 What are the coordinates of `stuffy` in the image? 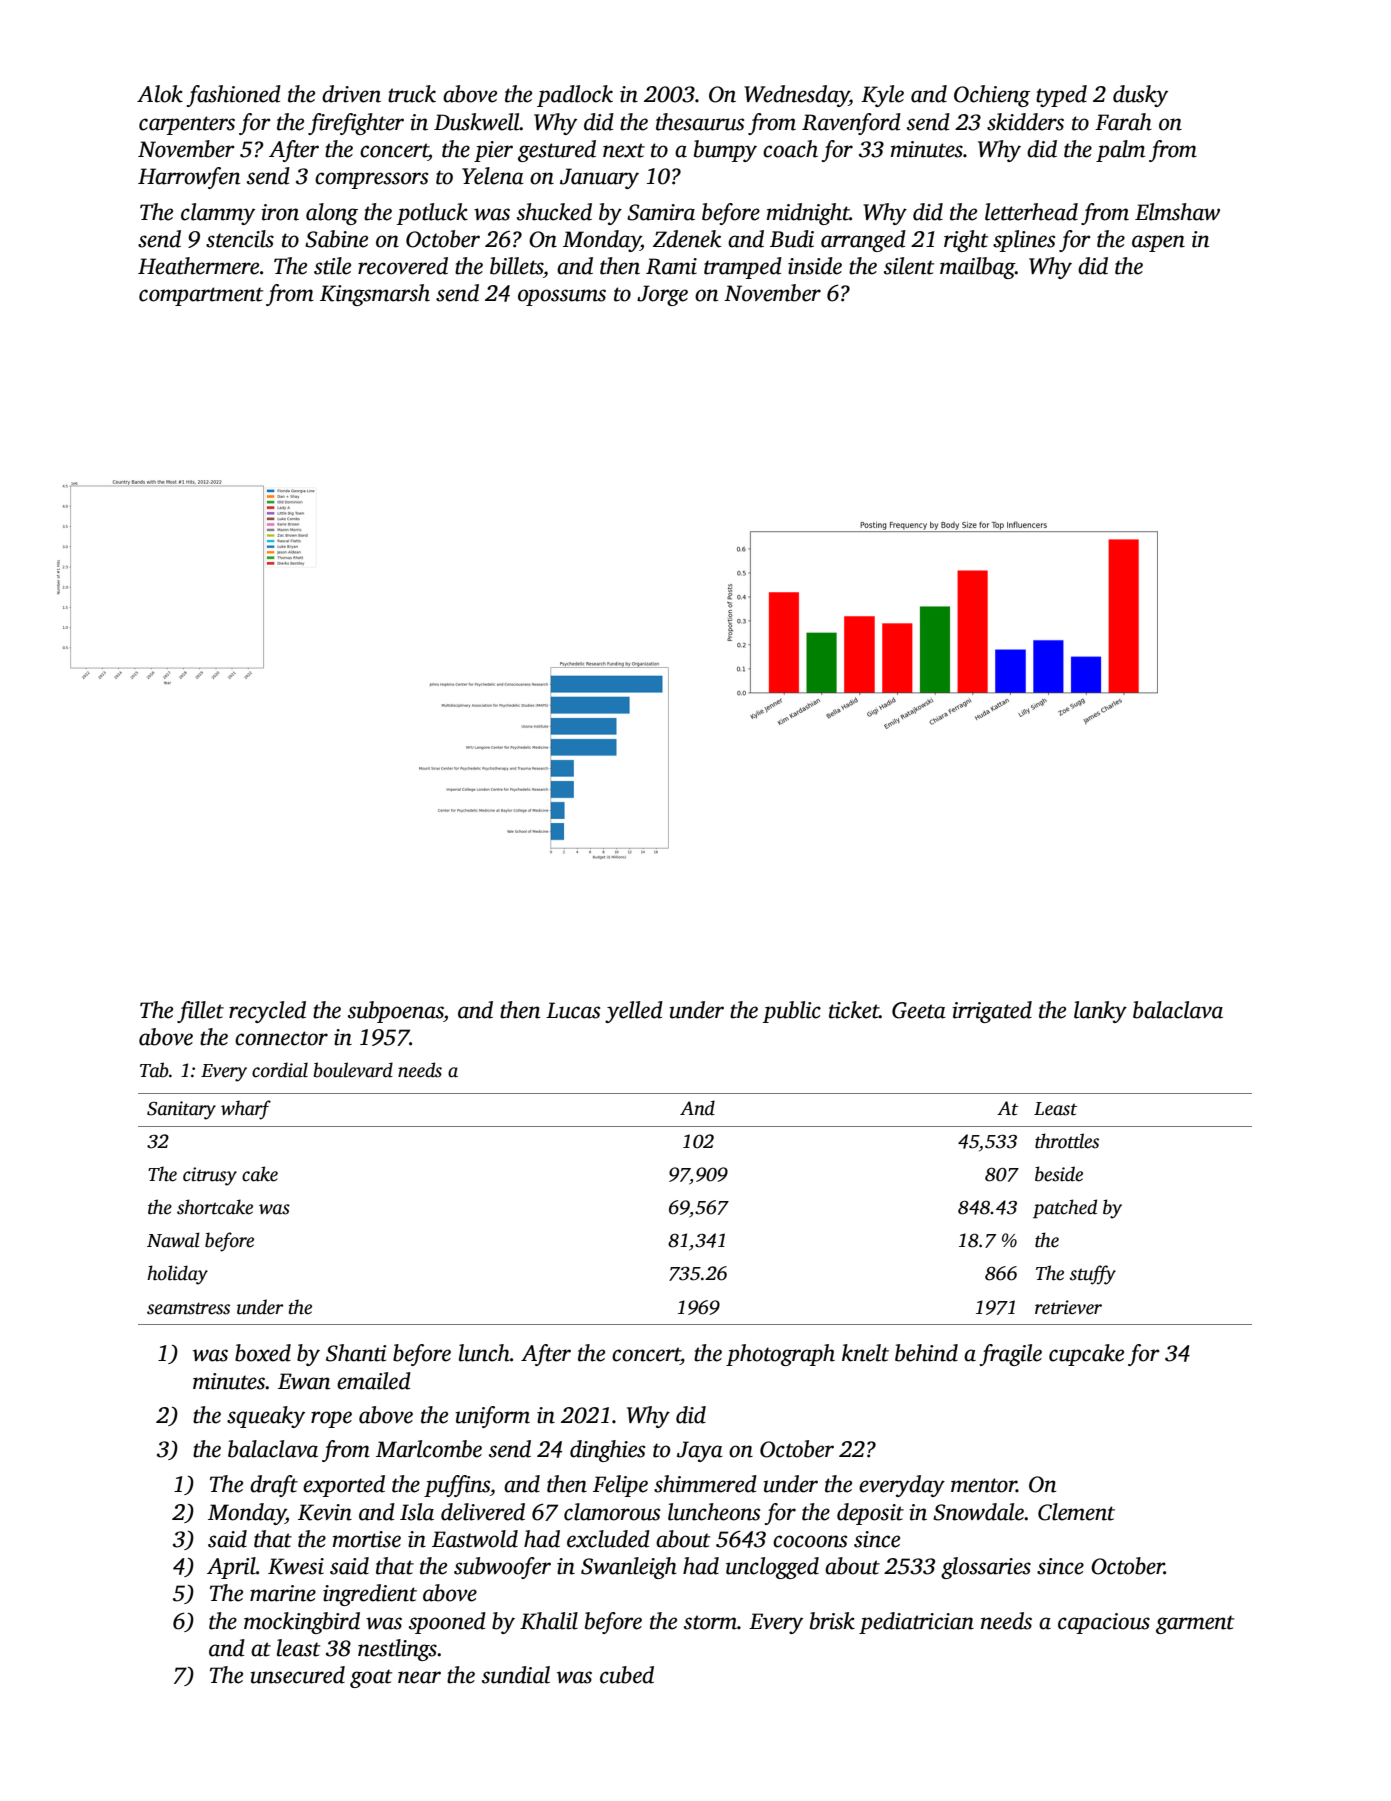 It's located at (1093, 1275).
